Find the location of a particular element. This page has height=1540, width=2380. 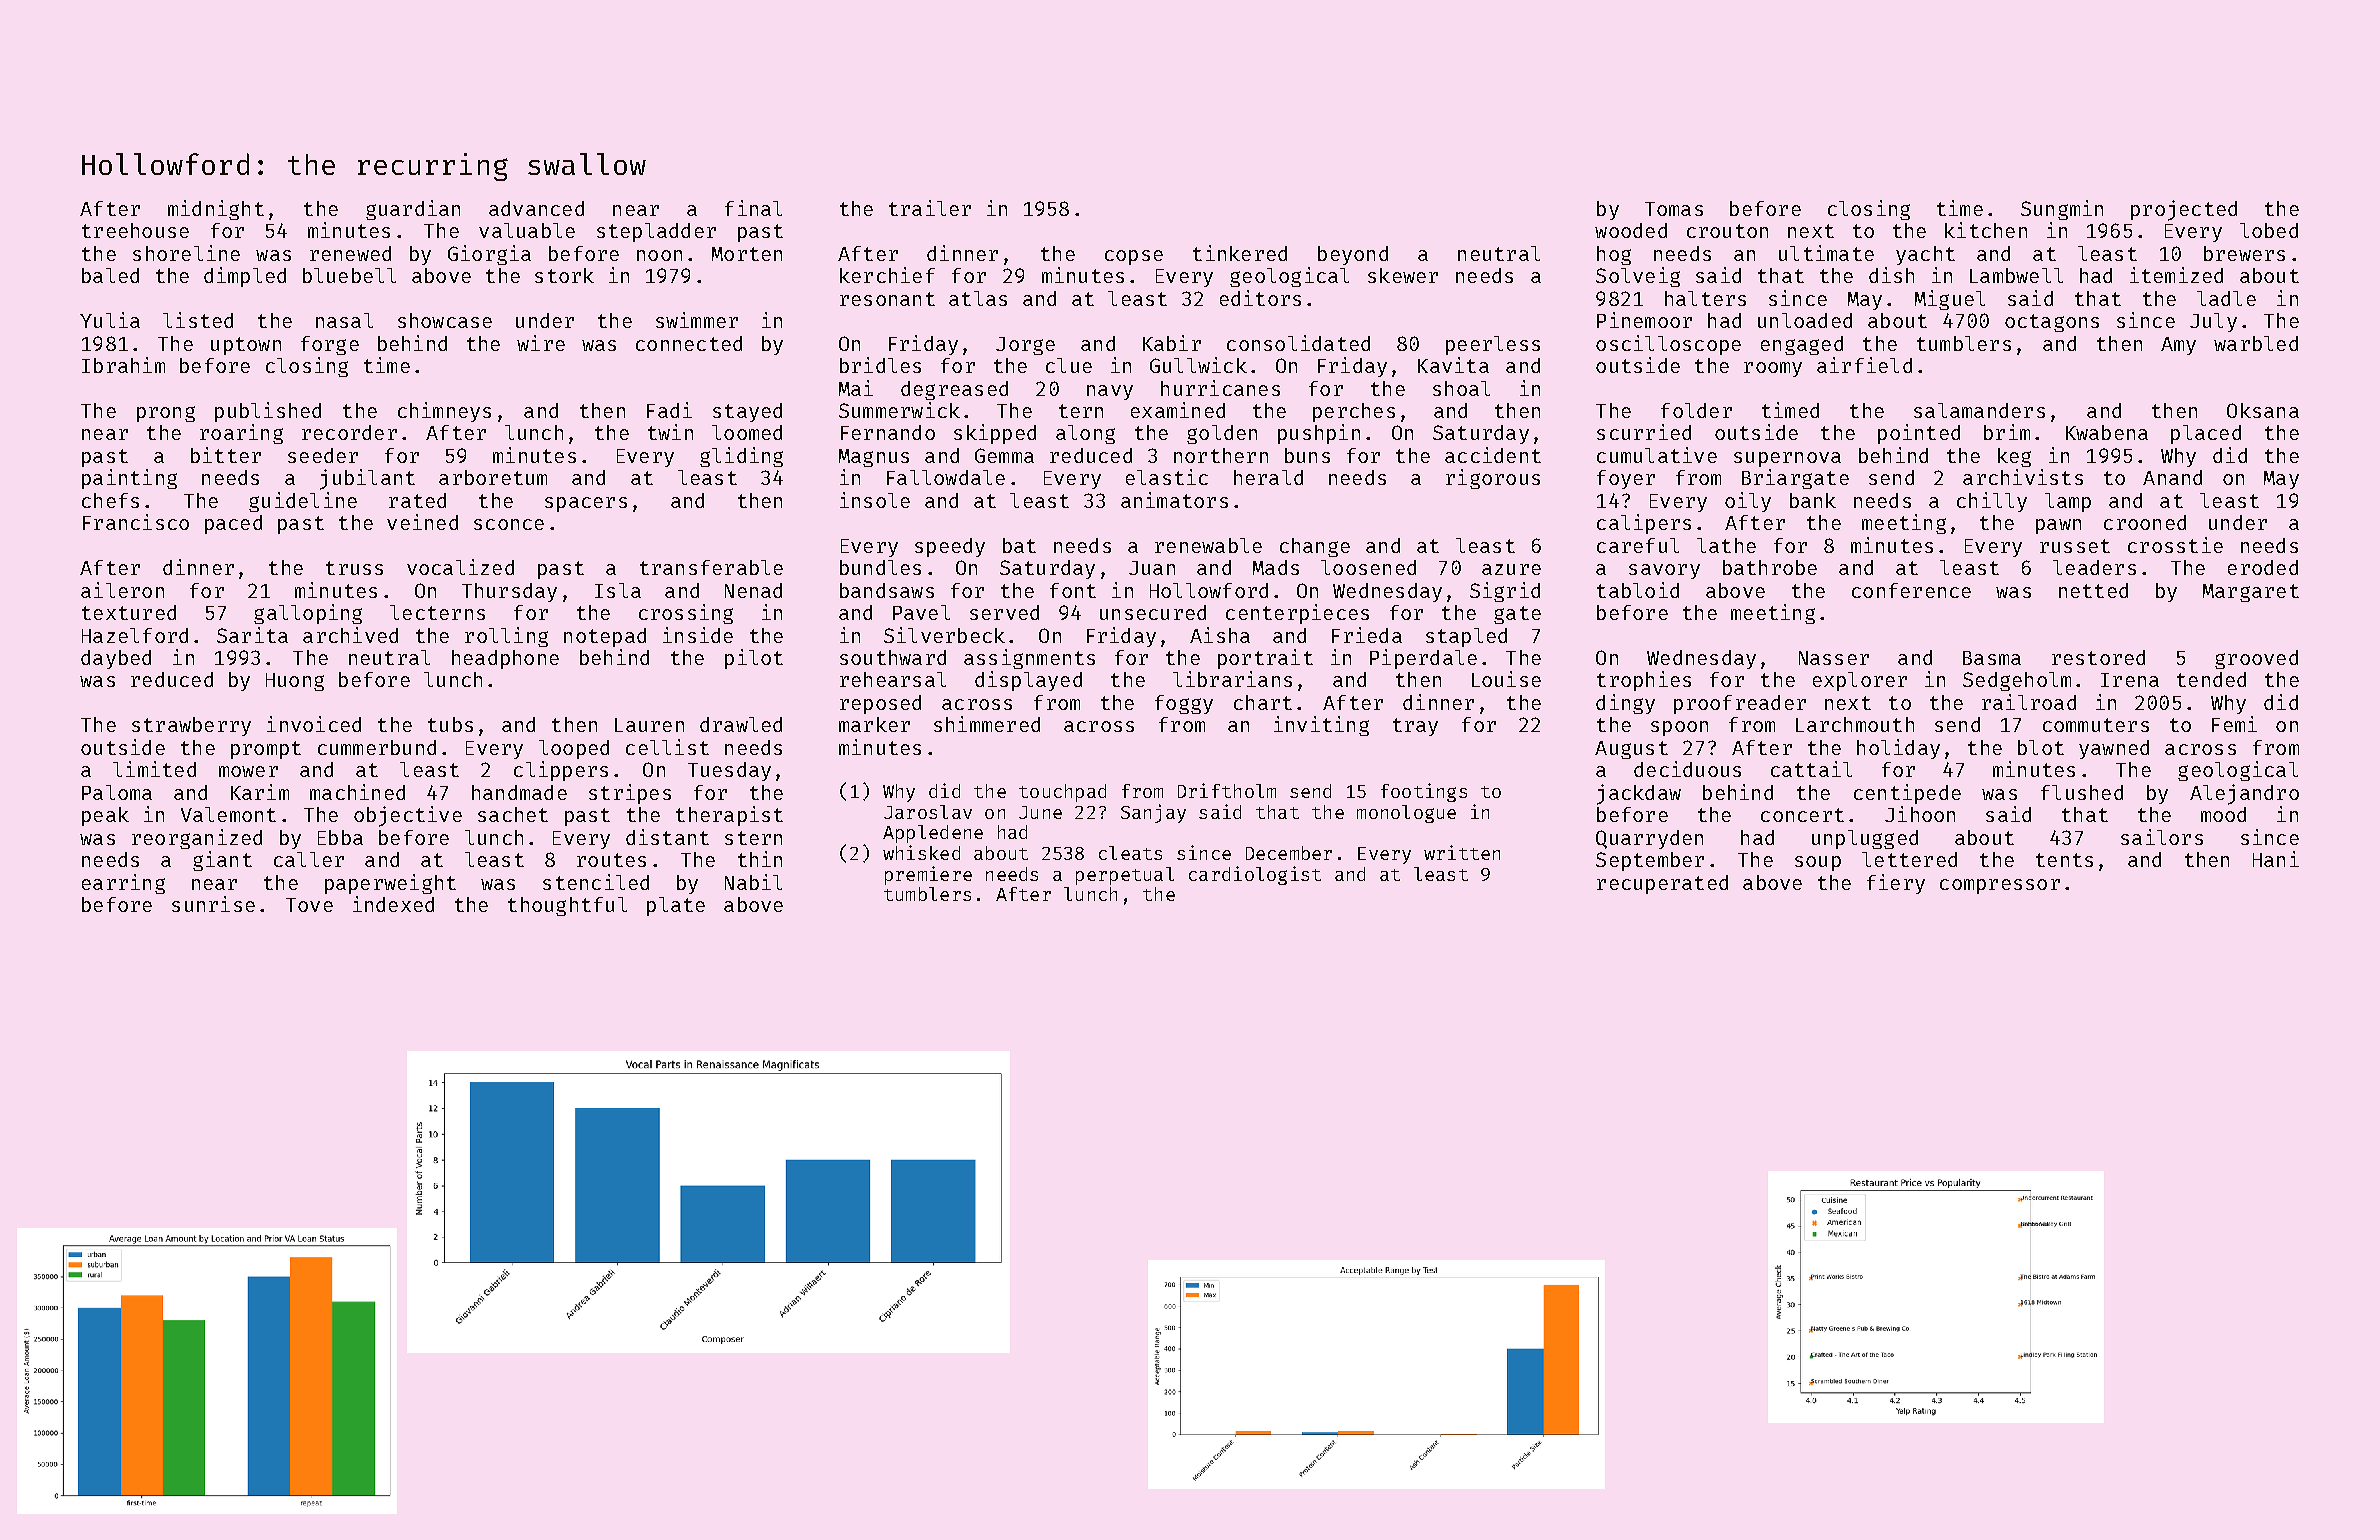

Tomas is located at coordinates (1674, 209).
